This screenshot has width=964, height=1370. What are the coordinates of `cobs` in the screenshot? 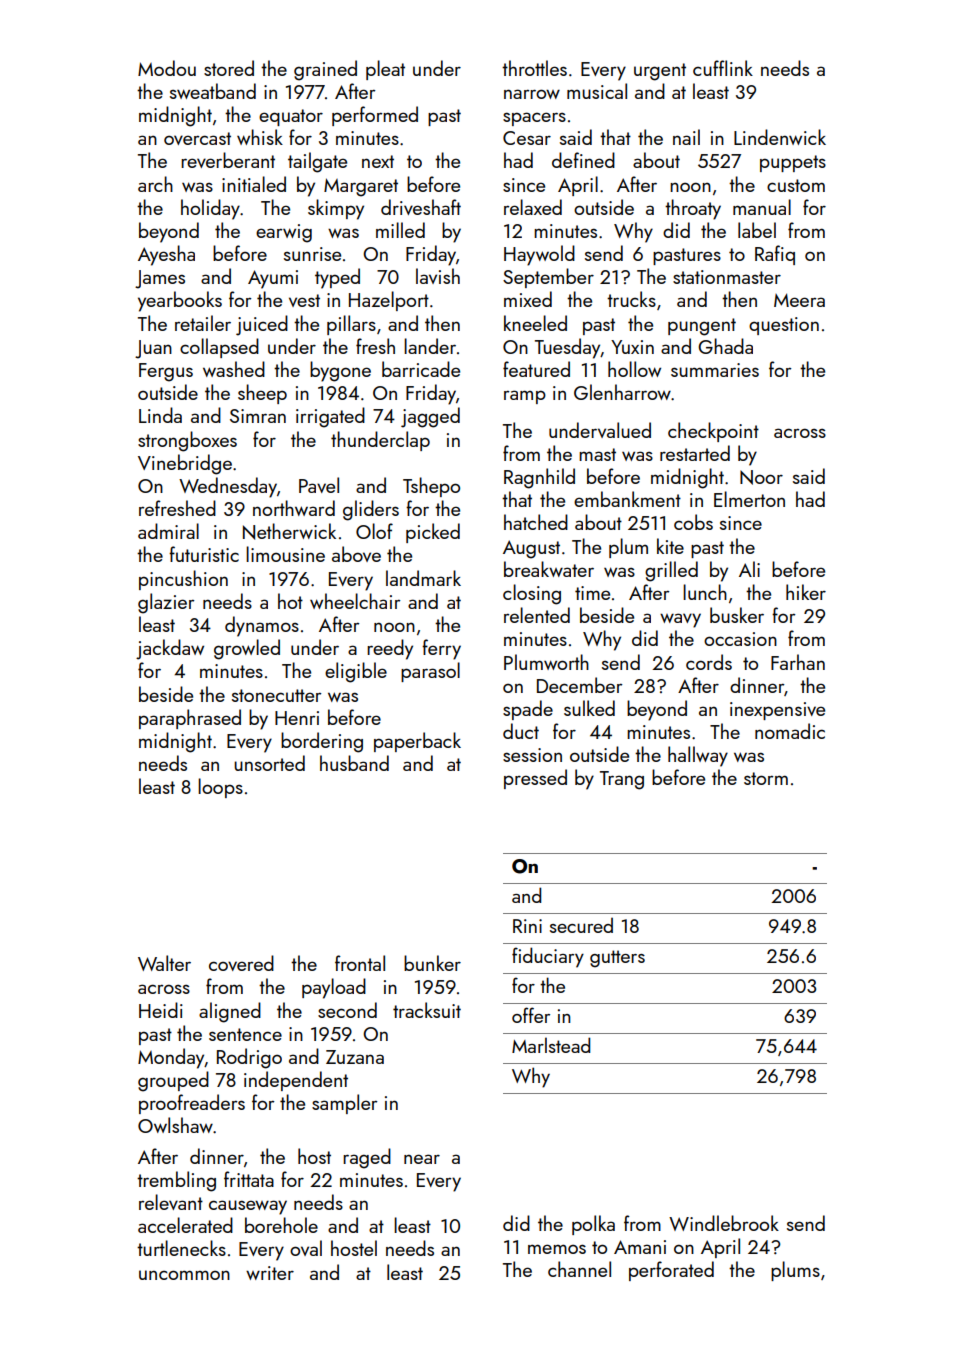 It's located at (693, 522).
